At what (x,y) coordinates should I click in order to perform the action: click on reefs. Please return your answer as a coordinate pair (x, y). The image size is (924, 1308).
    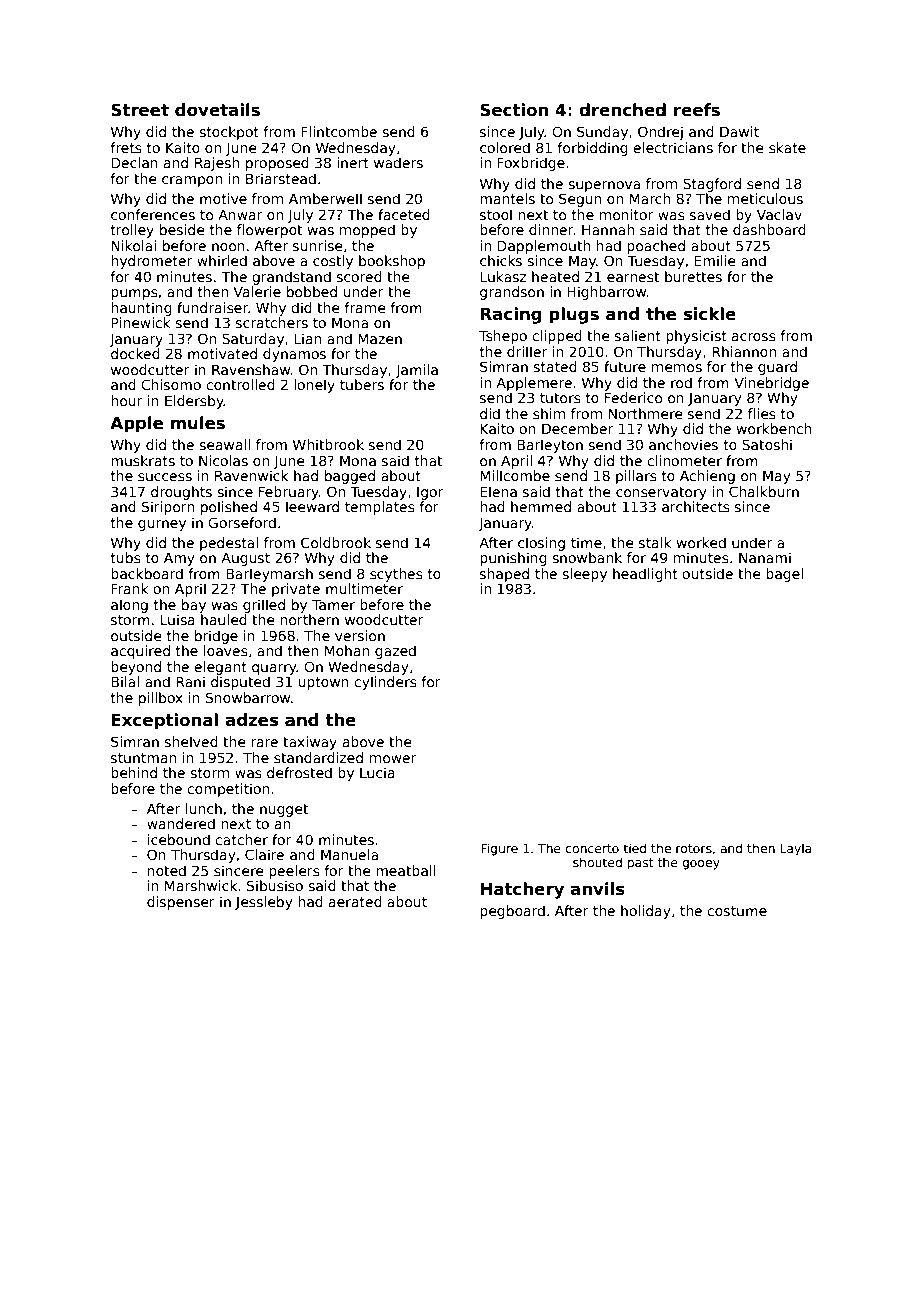
    Looking at the image, I should click on (697, 110).
